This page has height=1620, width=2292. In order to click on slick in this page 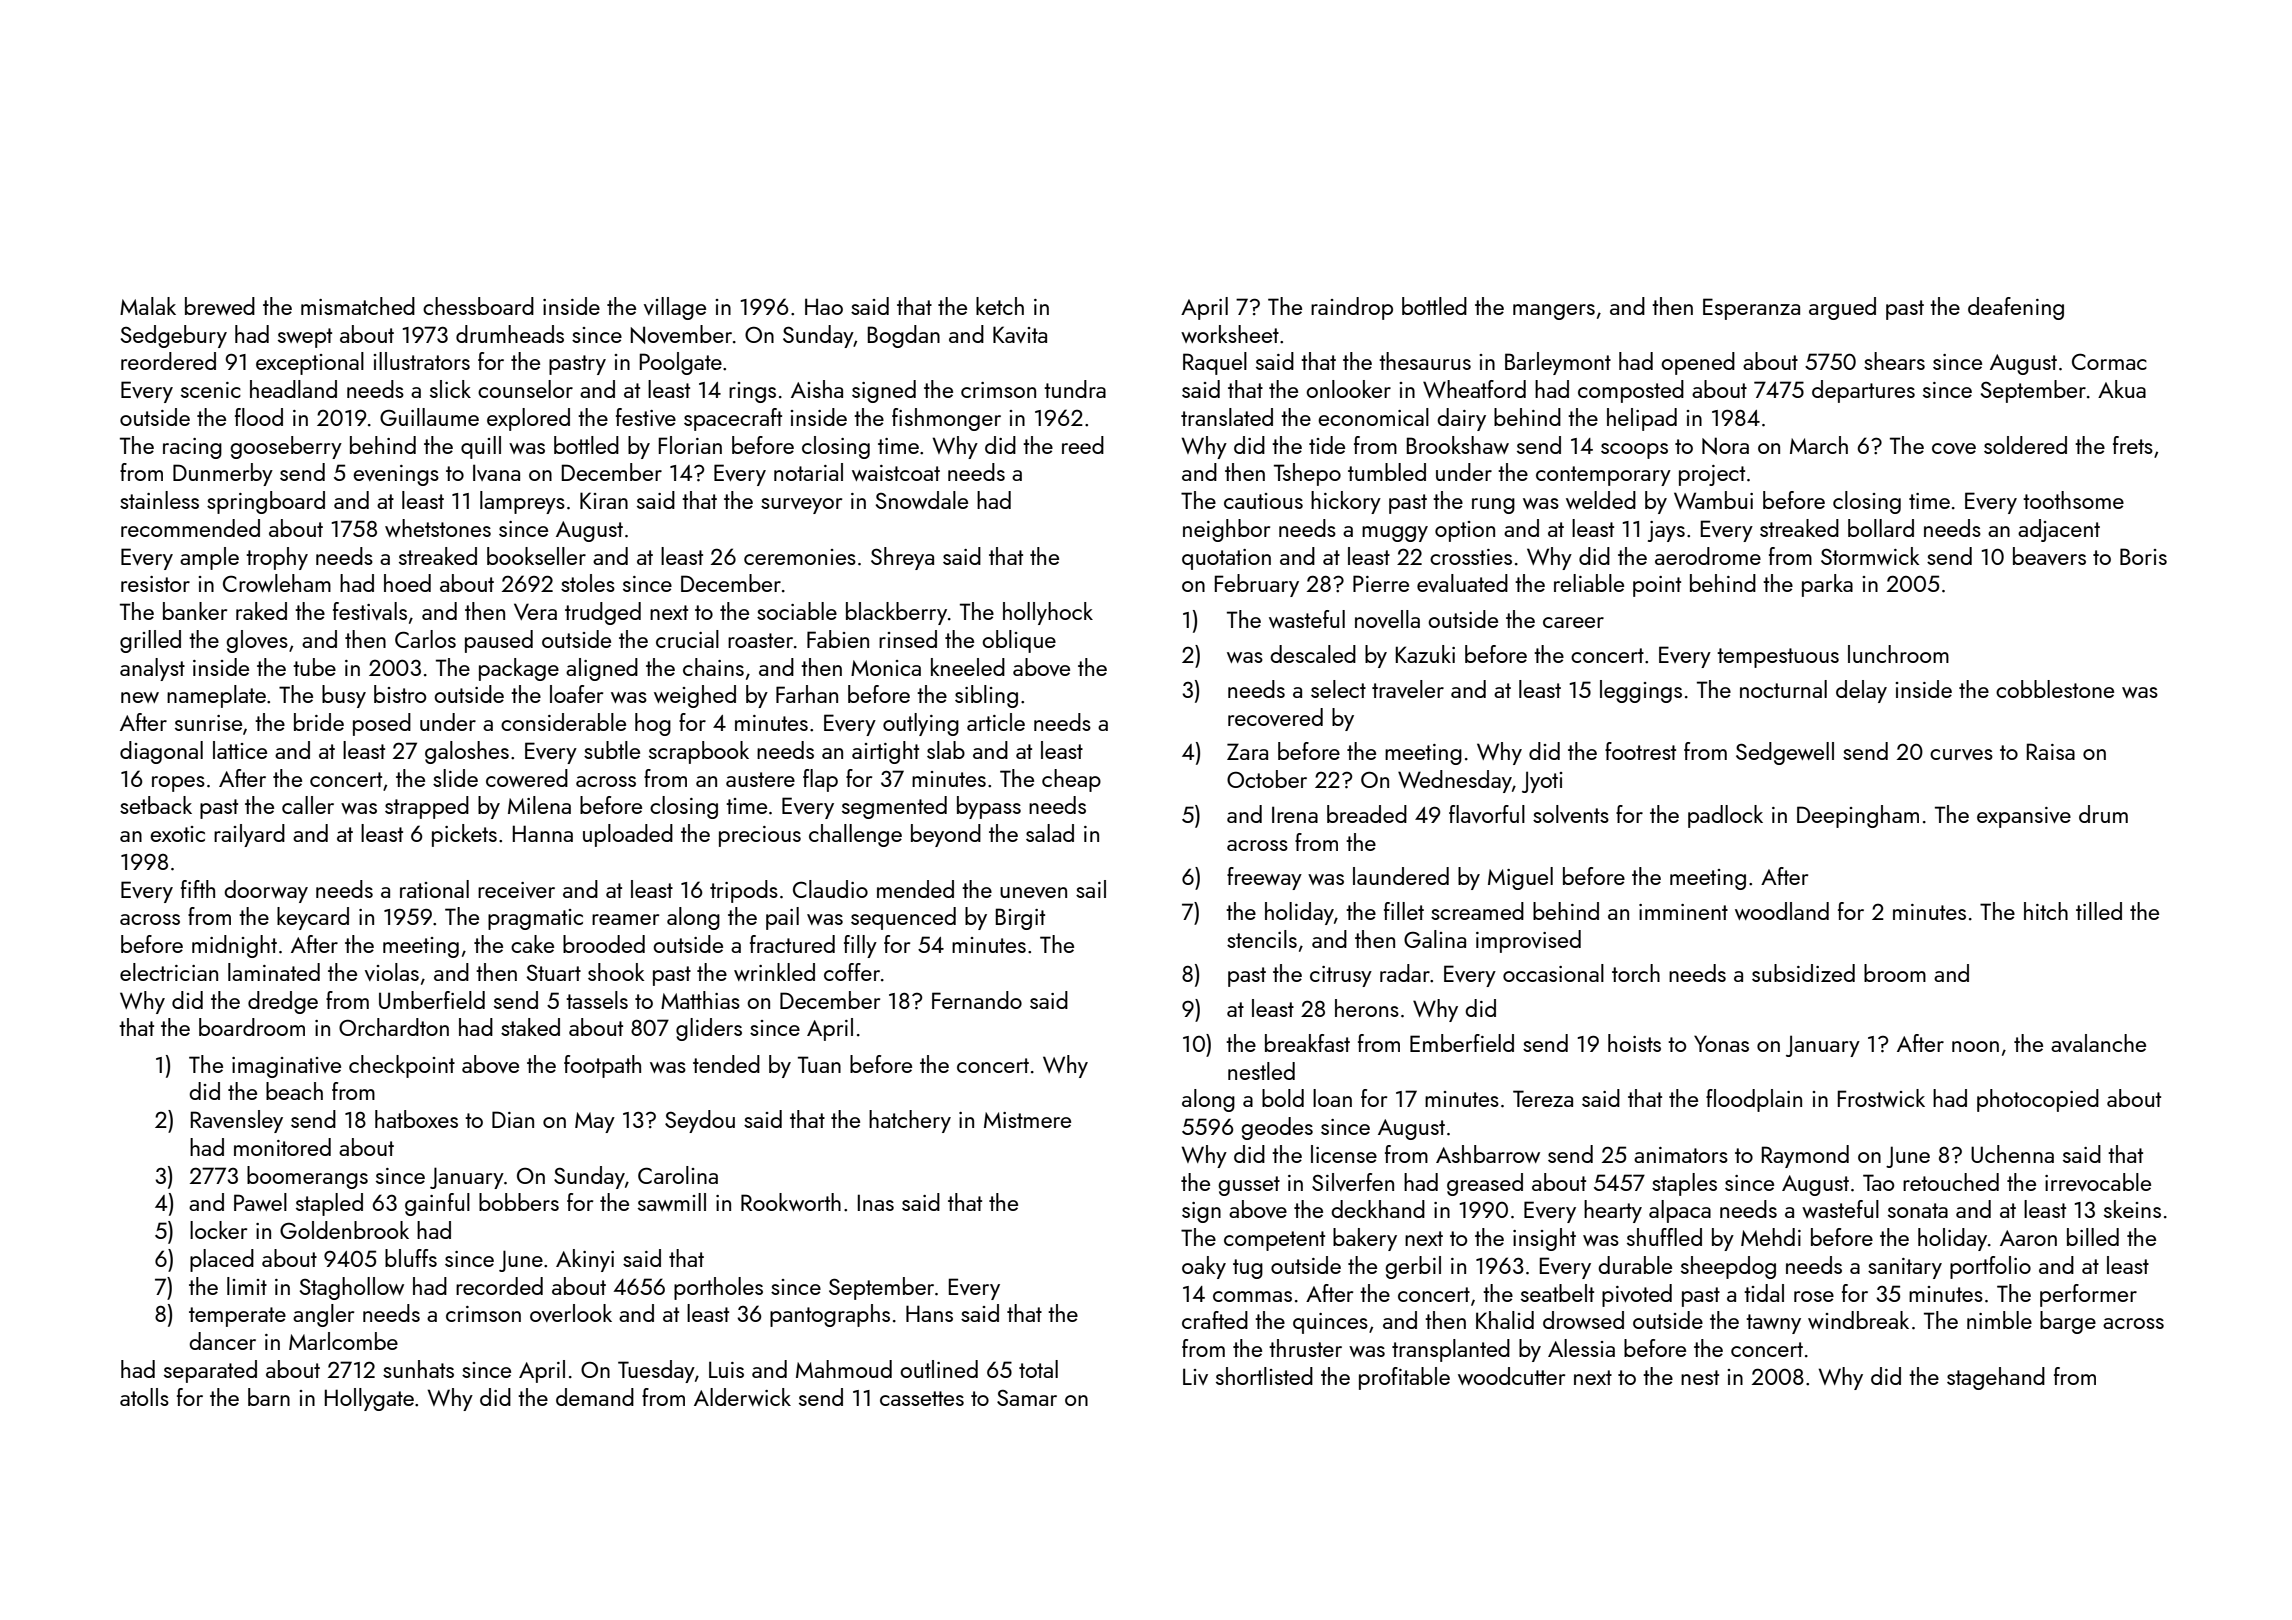, I will do `click(450, 389)`.
